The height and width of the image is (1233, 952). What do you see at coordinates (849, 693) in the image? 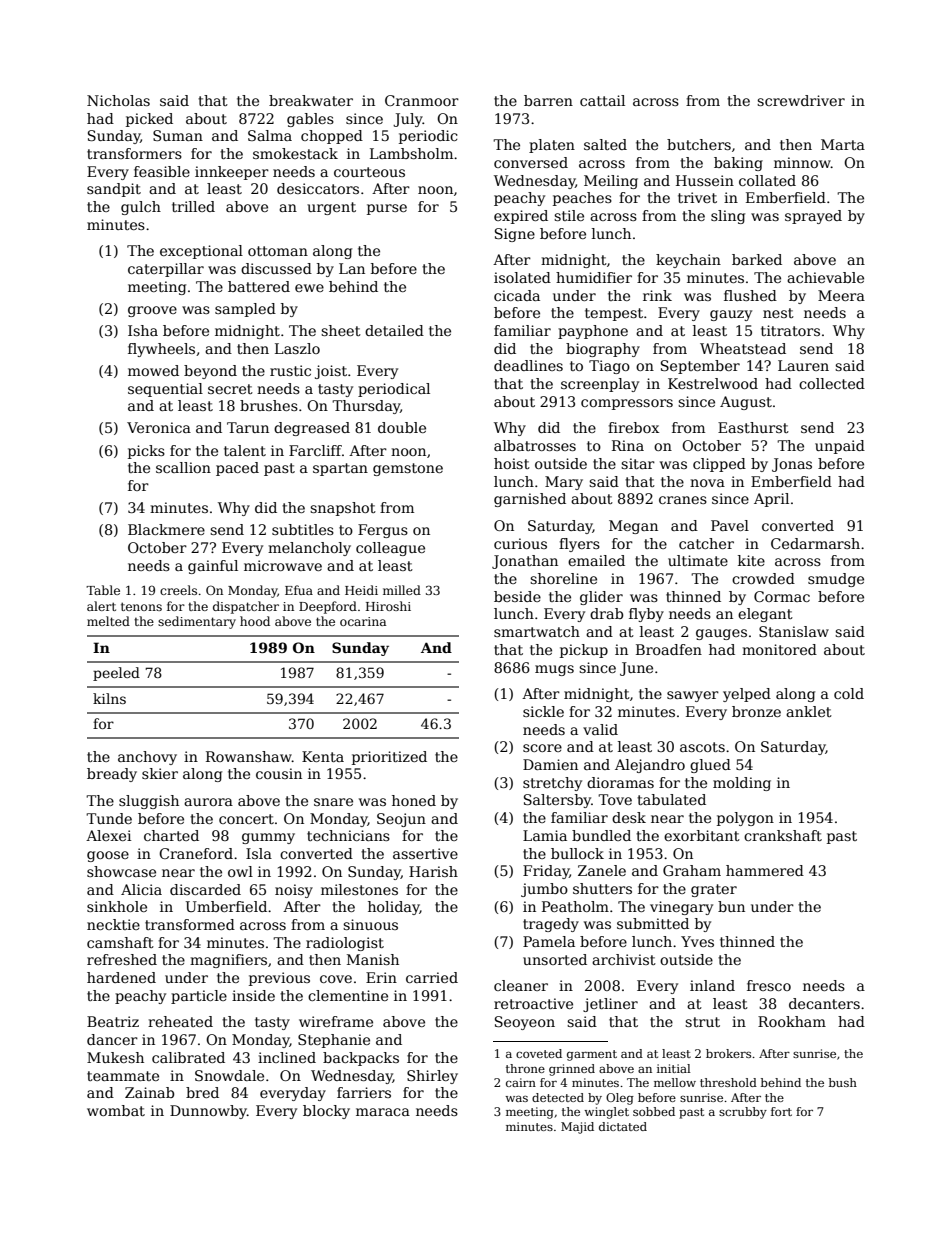
I see `cold` at bounding box center [849, 693].
